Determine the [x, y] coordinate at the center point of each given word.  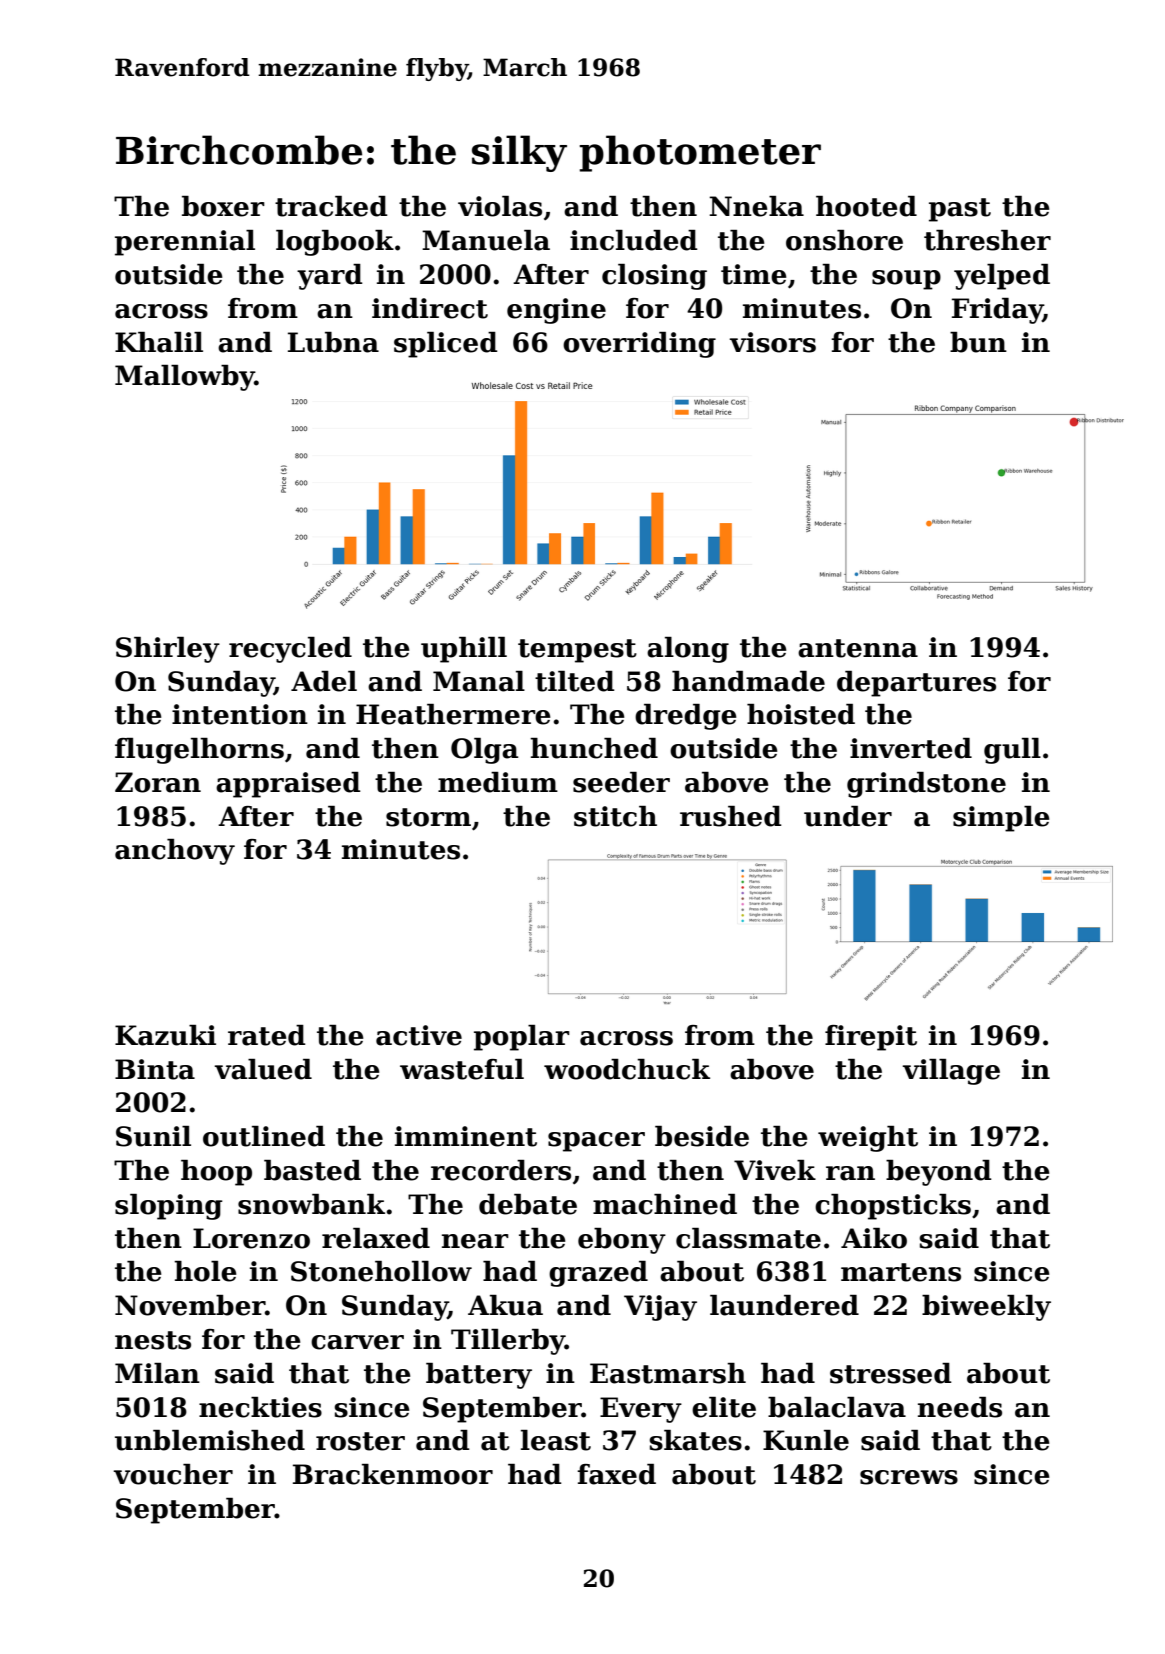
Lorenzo [251, 1238]
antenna [858, 648]
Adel [324, 681]
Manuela [486, 240]
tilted [575, 681]
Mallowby [185, 378]
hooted [866, 206]
